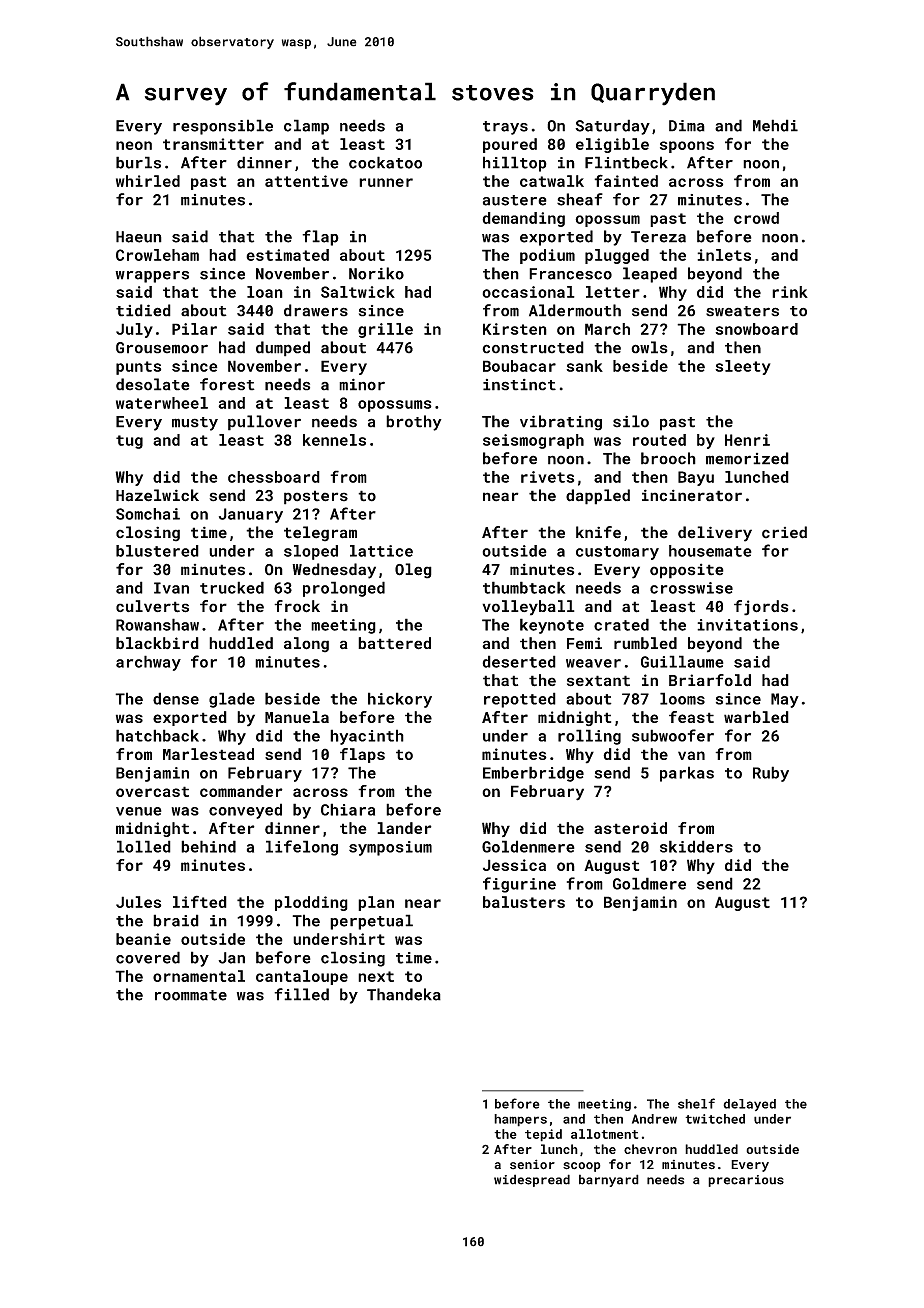 The width and height of the image is (924, 1308). What do you see at coordinates (148, 663) in the image?
I see `archway` at bounding box center [148, 663].
